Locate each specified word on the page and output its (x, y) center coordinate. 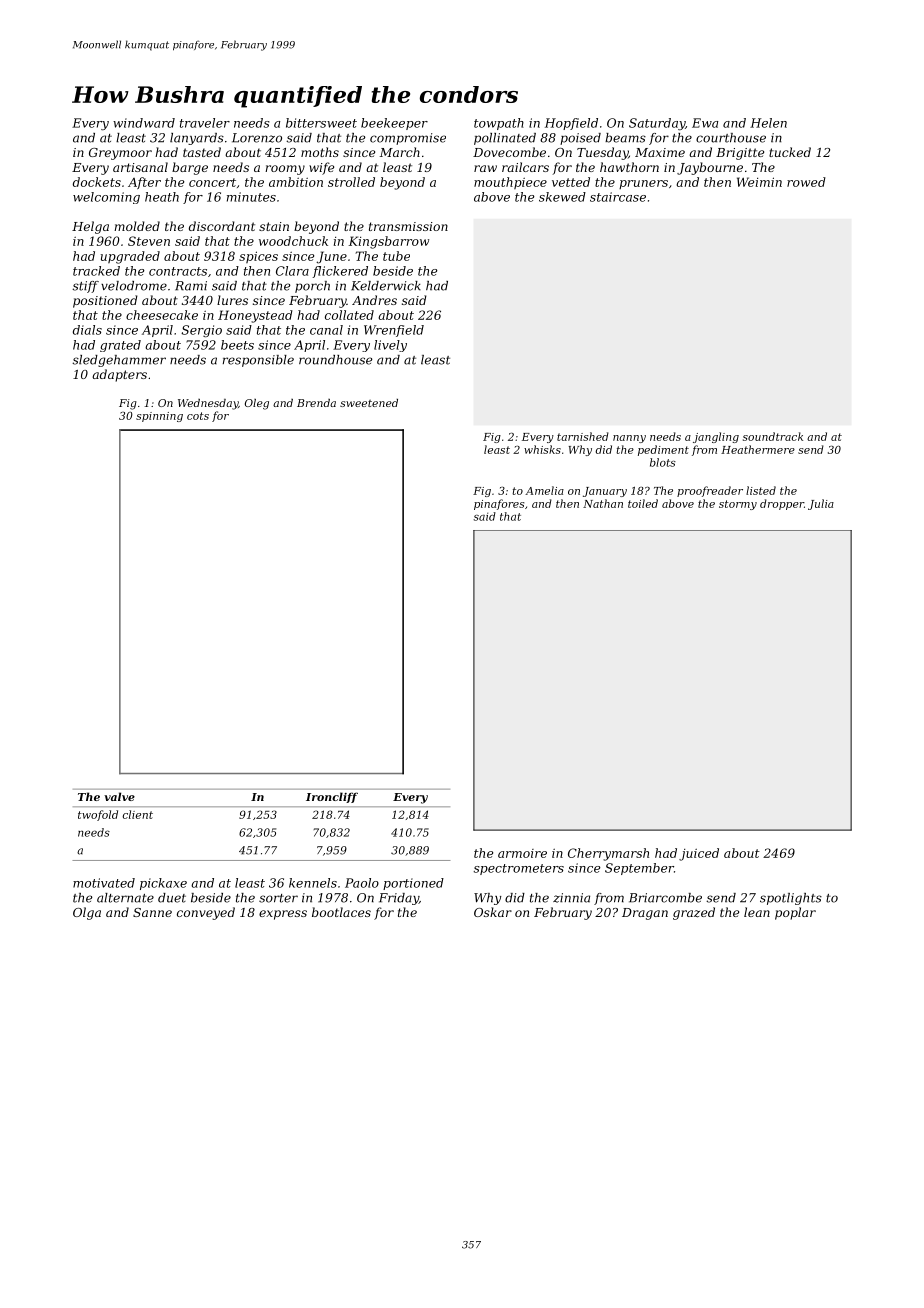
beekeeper (394, 124)
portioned (413, 884)
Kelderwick (386, 286)
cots (198, 416)
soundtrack (773, 436)
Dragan (645, 914)
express (283, 915)
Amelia (544, 490)
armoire (522, 853)
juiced (699, 854)
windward (144, 123)
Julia (821, 504)
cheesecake (162, 315)
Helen (768, 123)
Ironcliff (332, 797)
